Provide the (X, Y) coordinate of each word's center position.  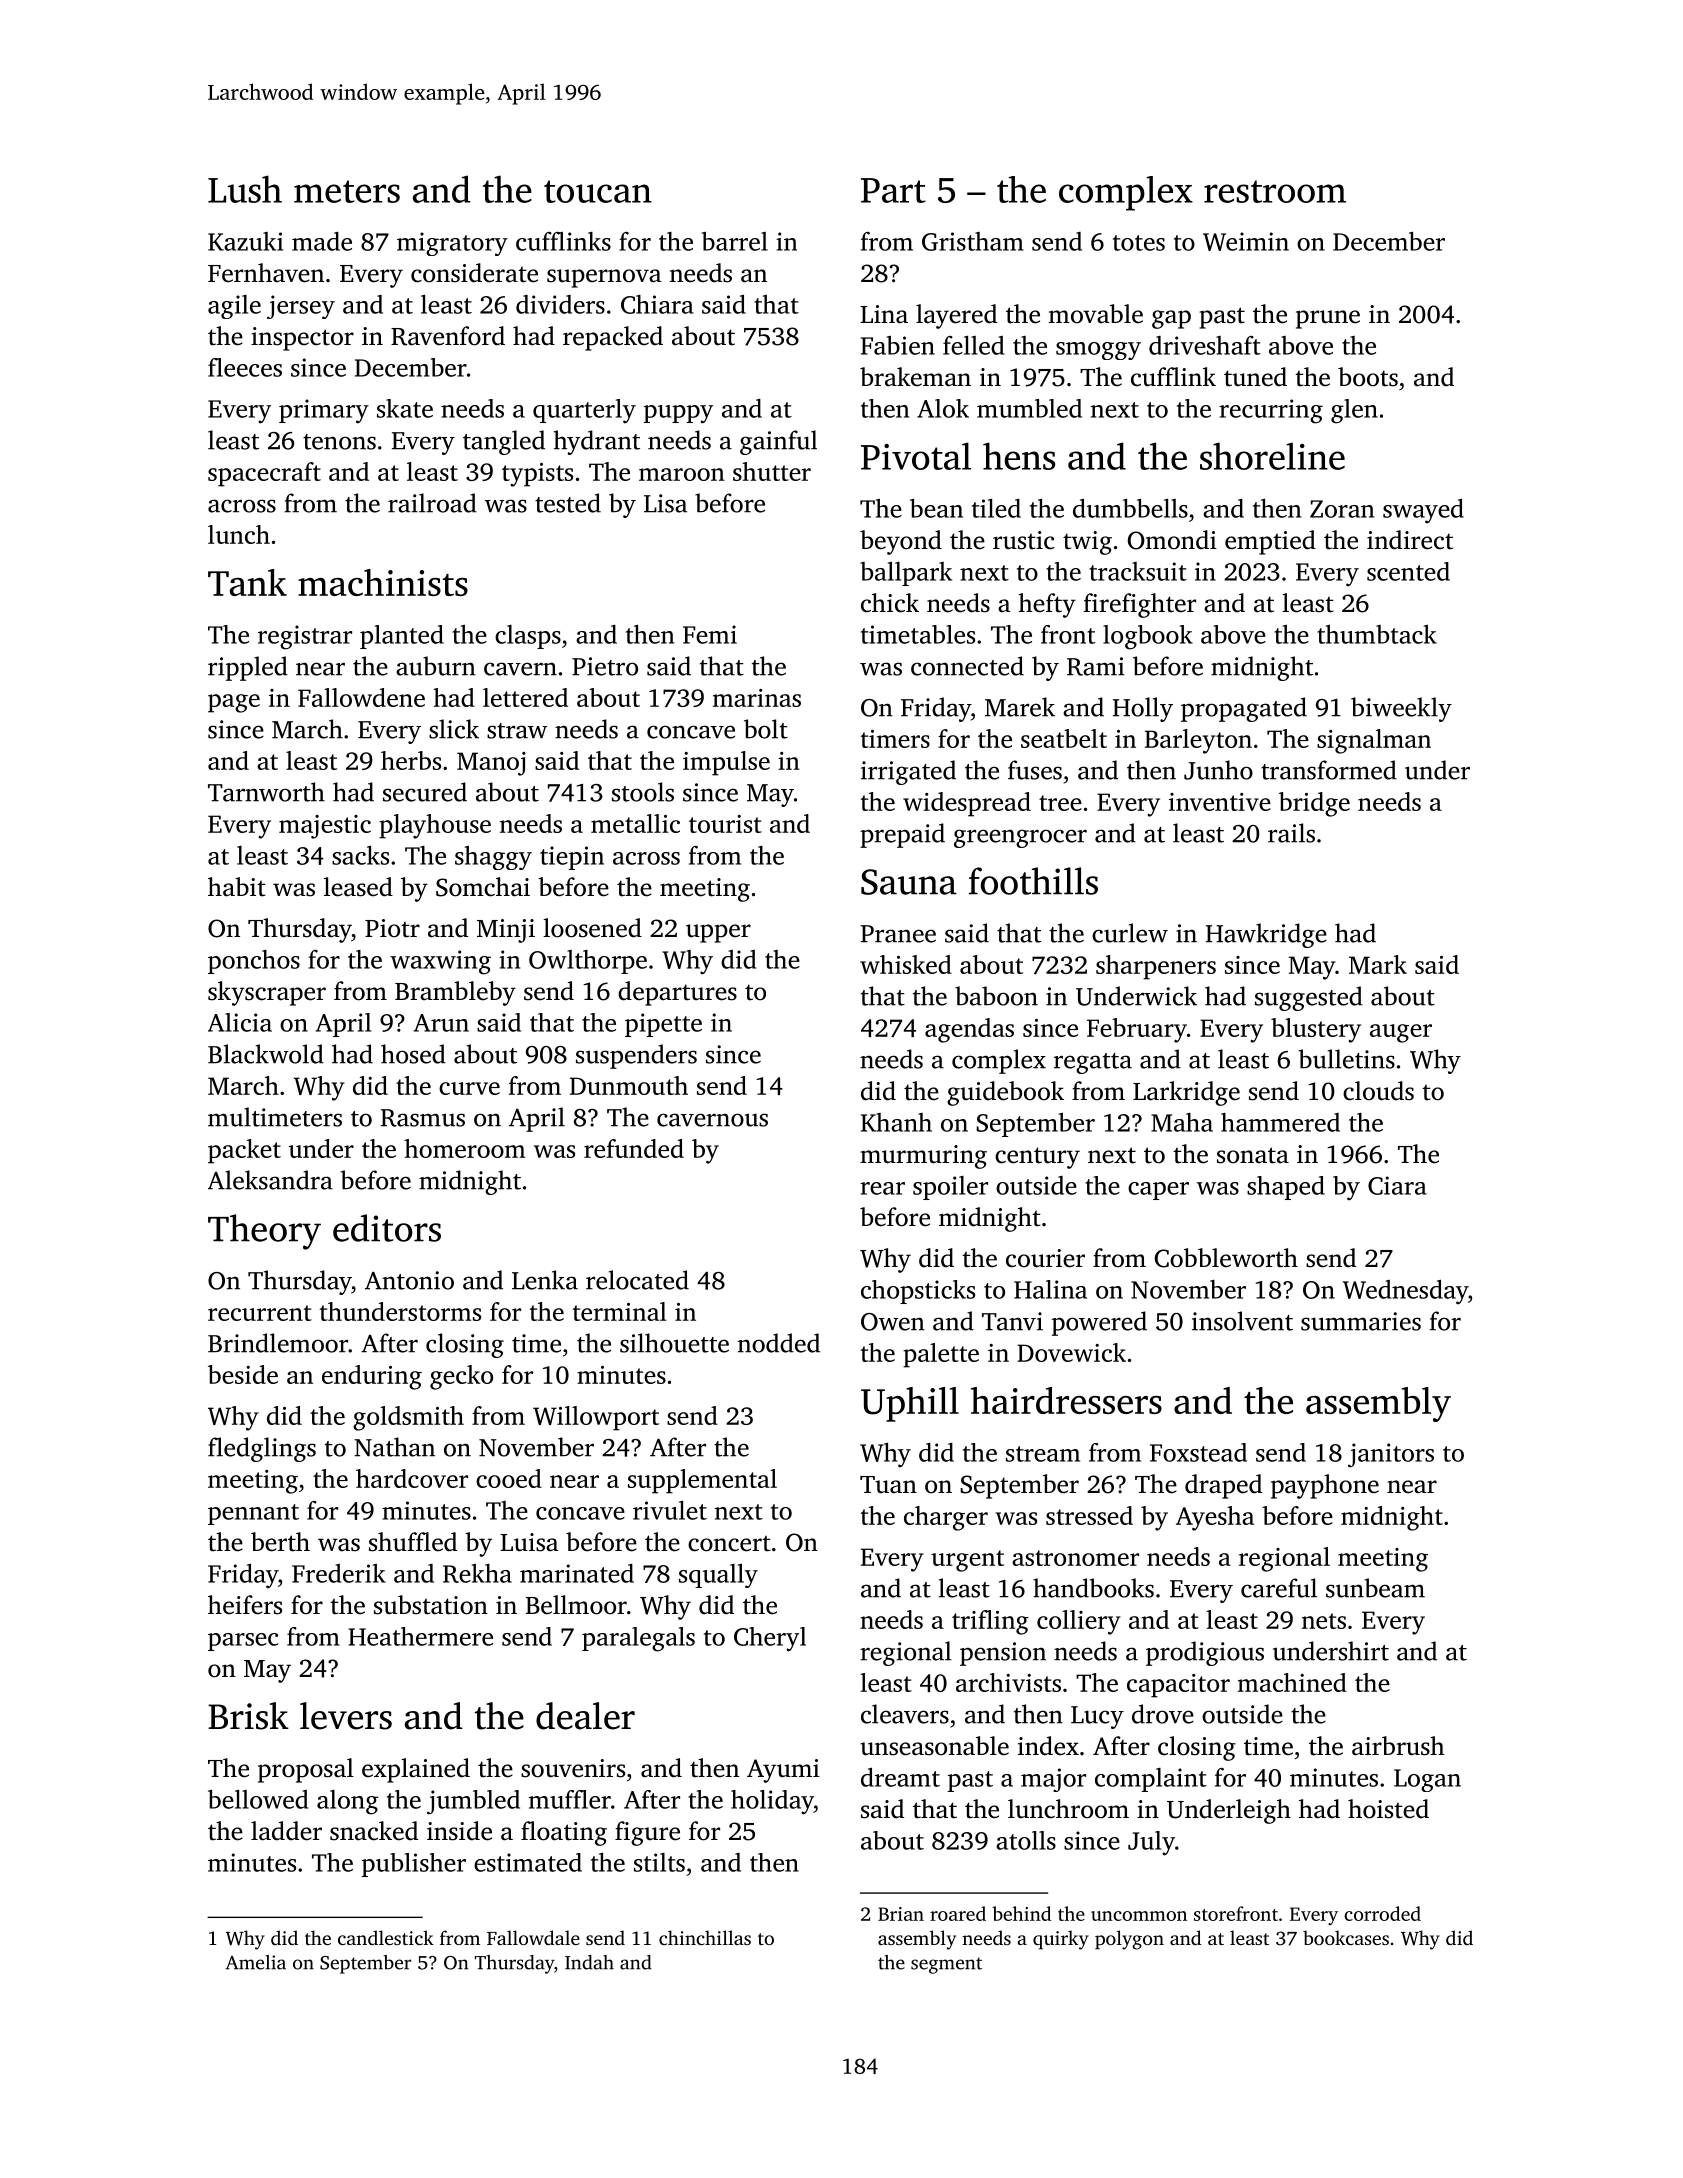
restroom (1275, 191)
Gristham (973, 241)
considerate (474, 273)
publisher (414, 1865)
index (1048, 1746)
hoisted (1388, 1809)
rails (1291, 833)
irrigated (908, 772)
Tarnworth (266, 792)
